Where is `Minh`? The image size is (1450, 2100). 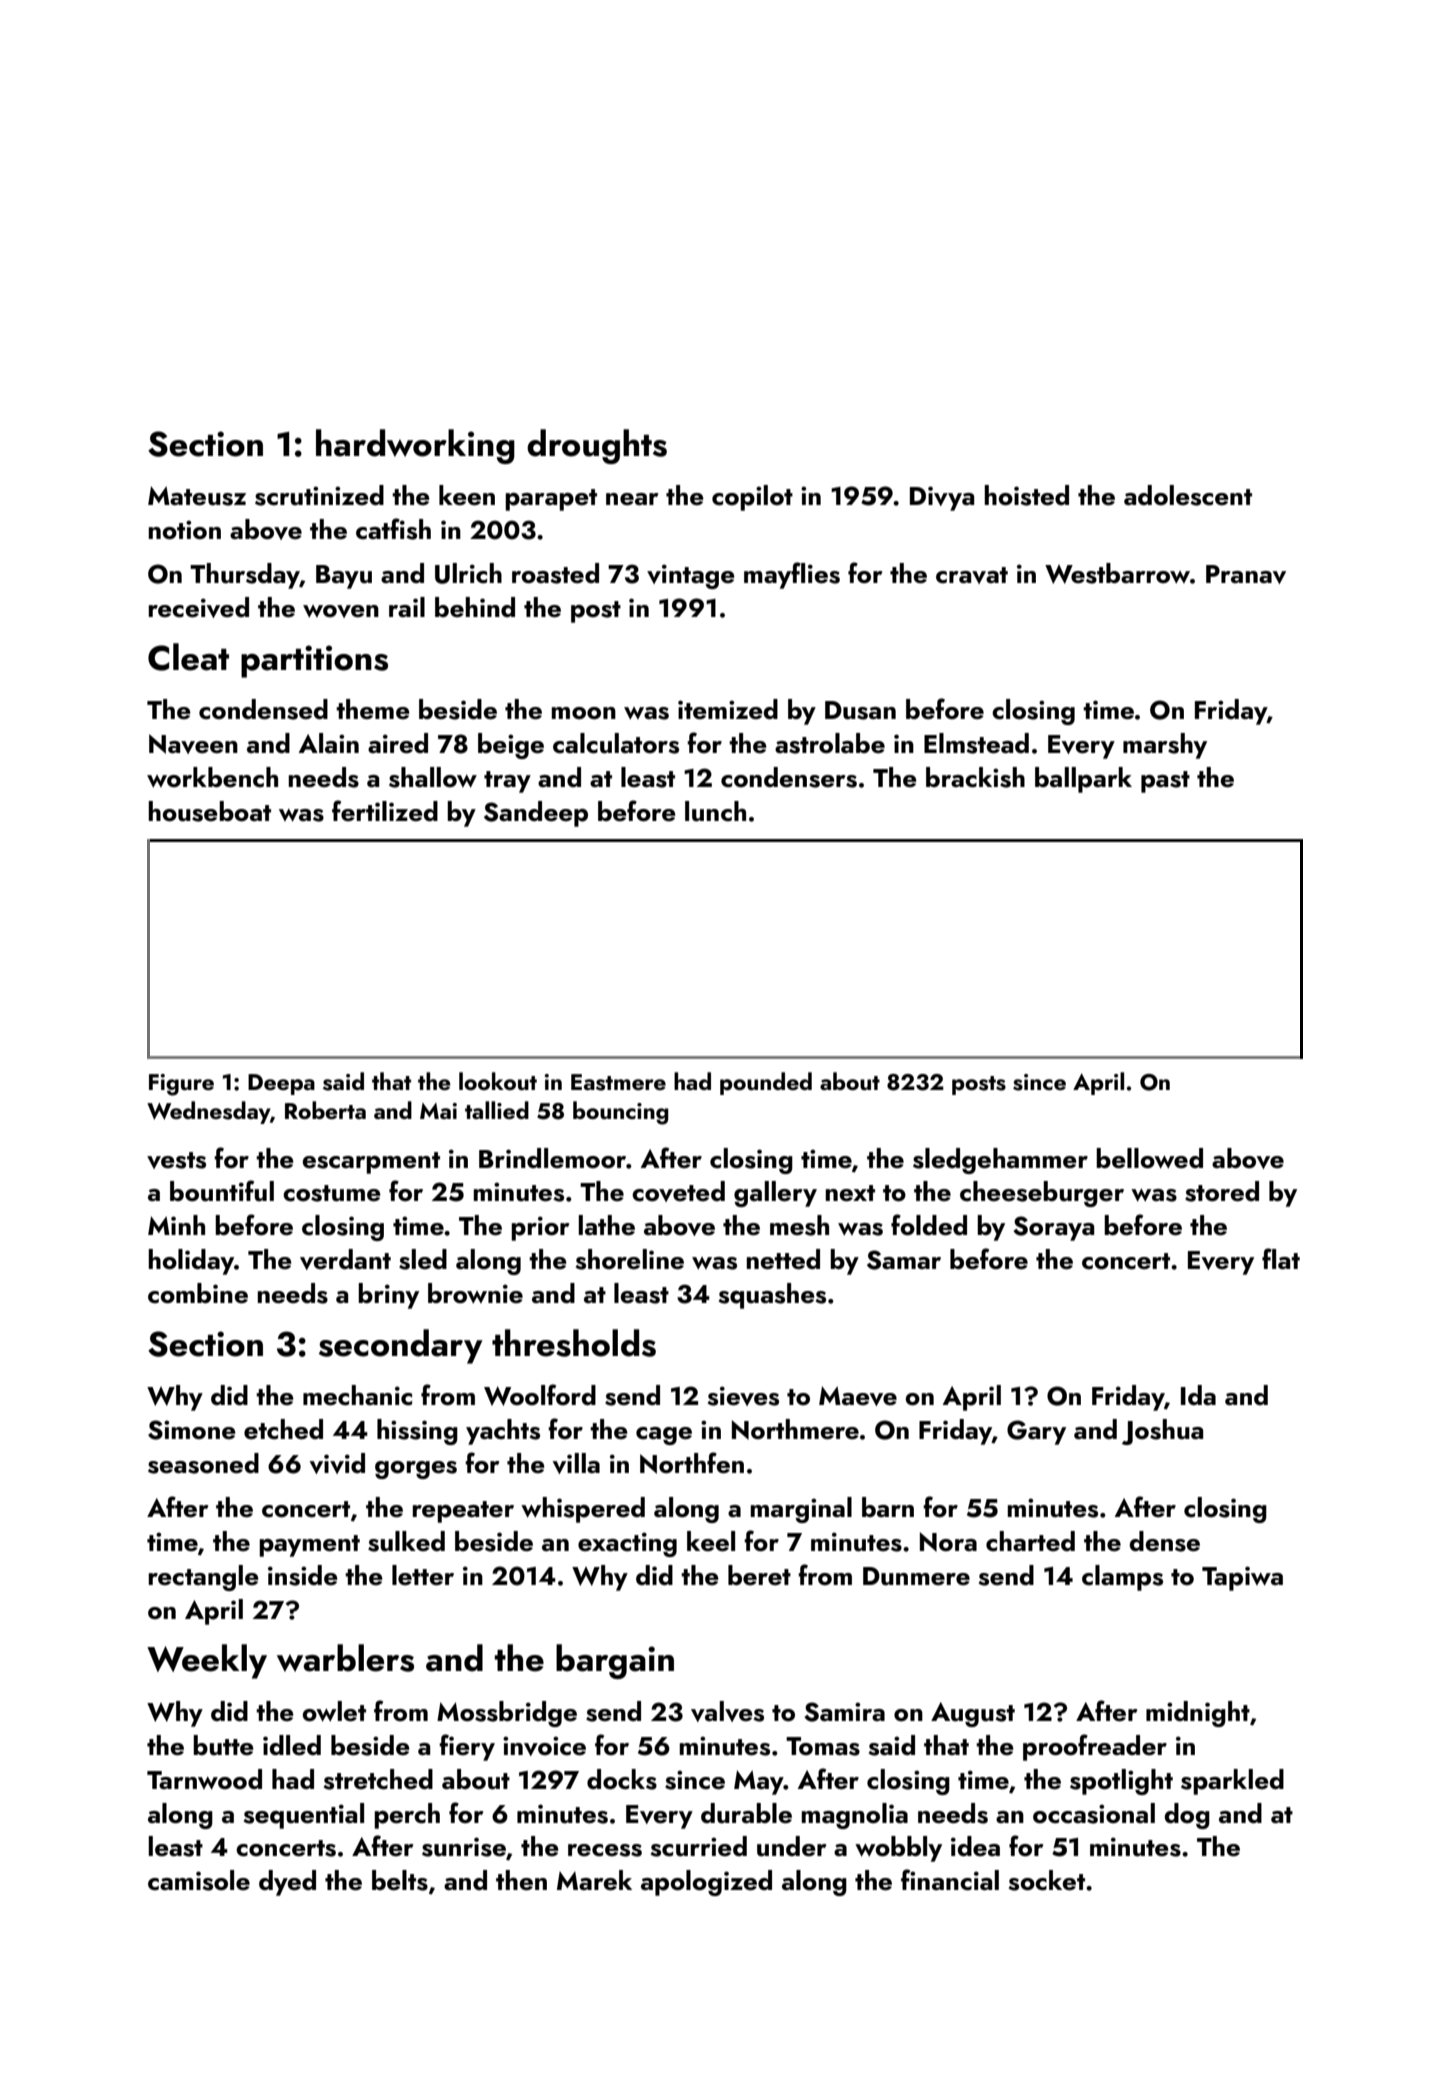 Minh is located at coordinates (176, 1225).
